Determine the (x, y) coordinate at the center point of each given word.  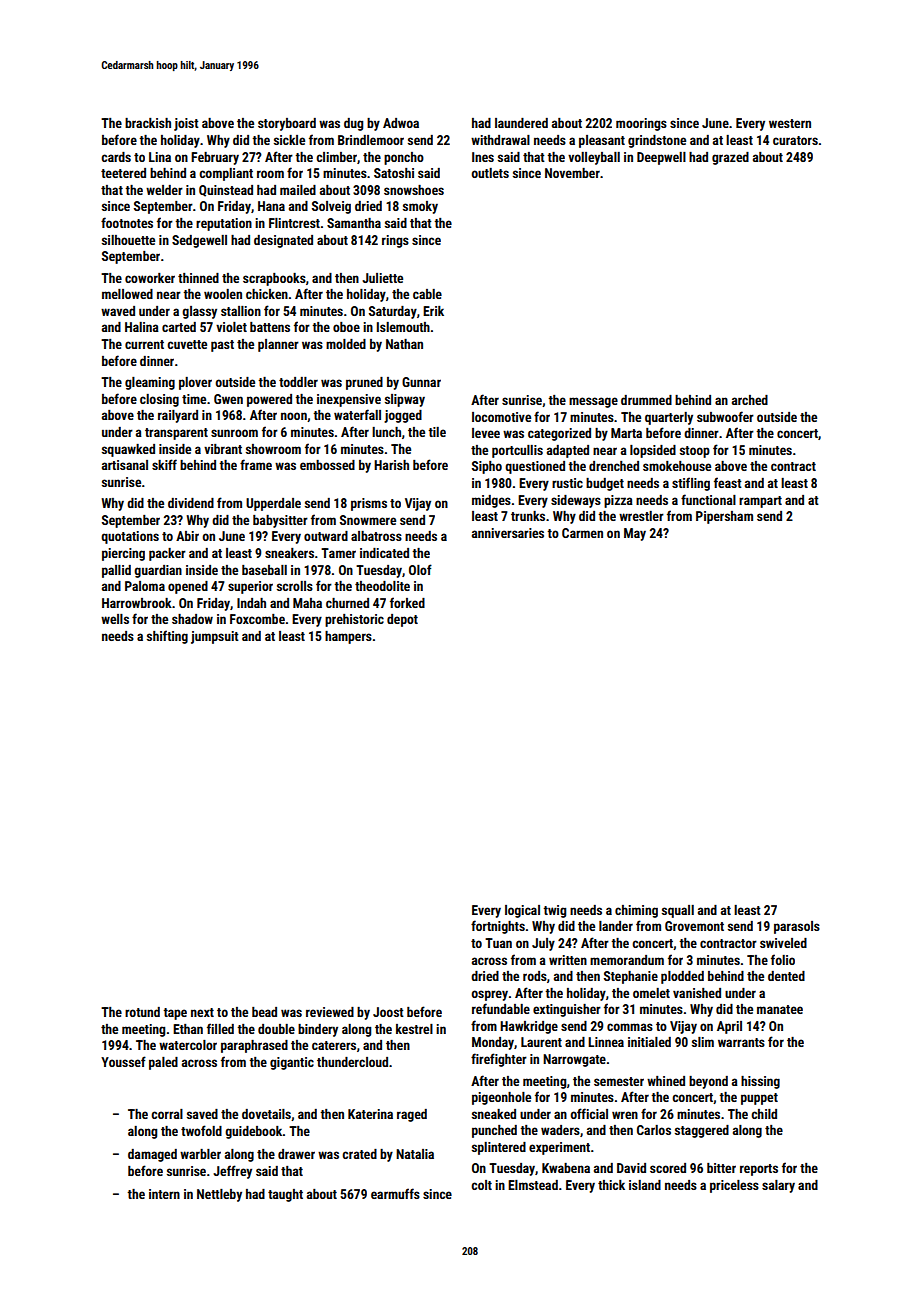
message (593, 402)
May (635, 534)
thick (611, 1185)
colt (481, 1185)
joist (186, 124)
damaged (152, 1155)
